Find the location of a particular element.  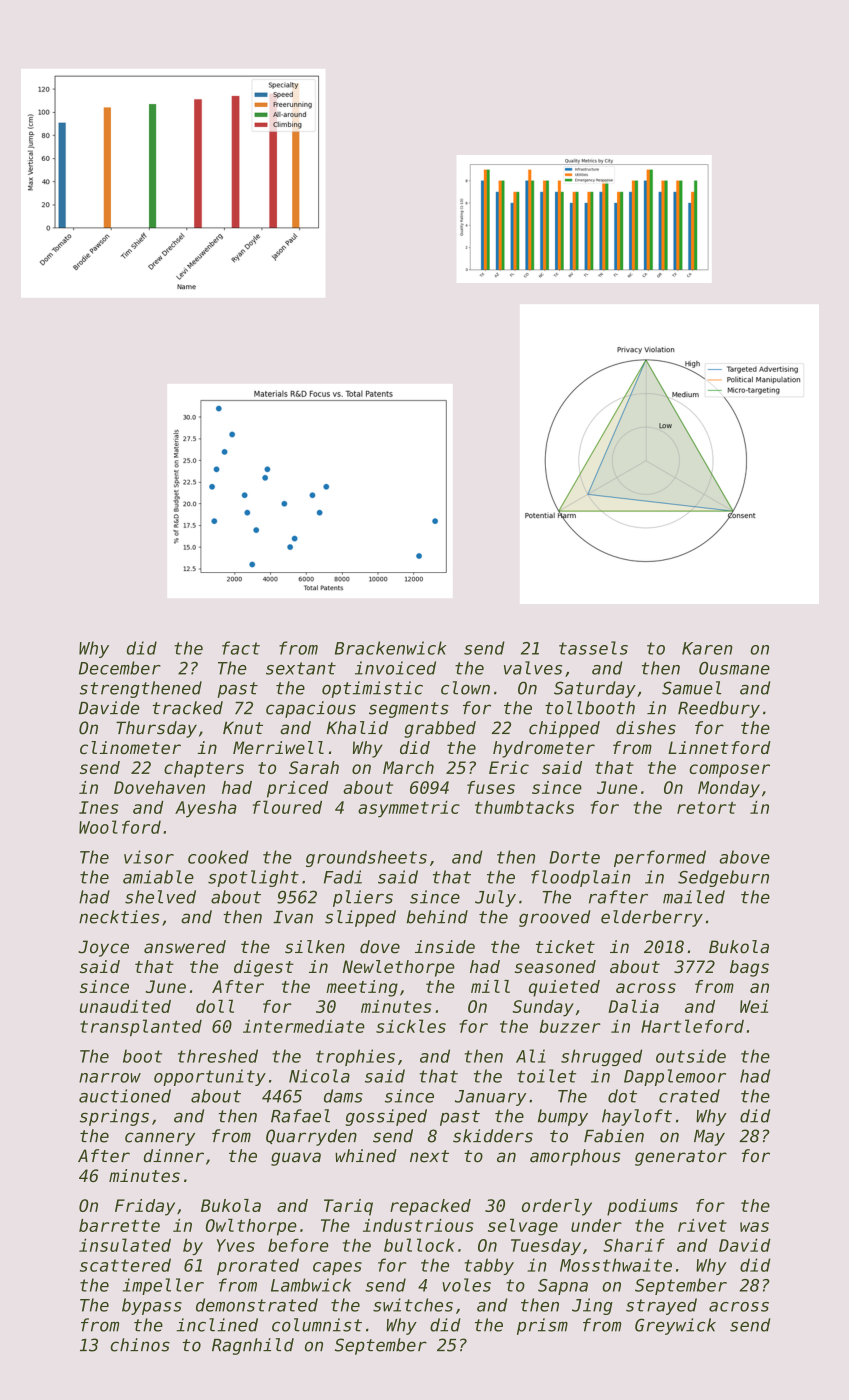

chipped is located at coordinates (564, 729).
